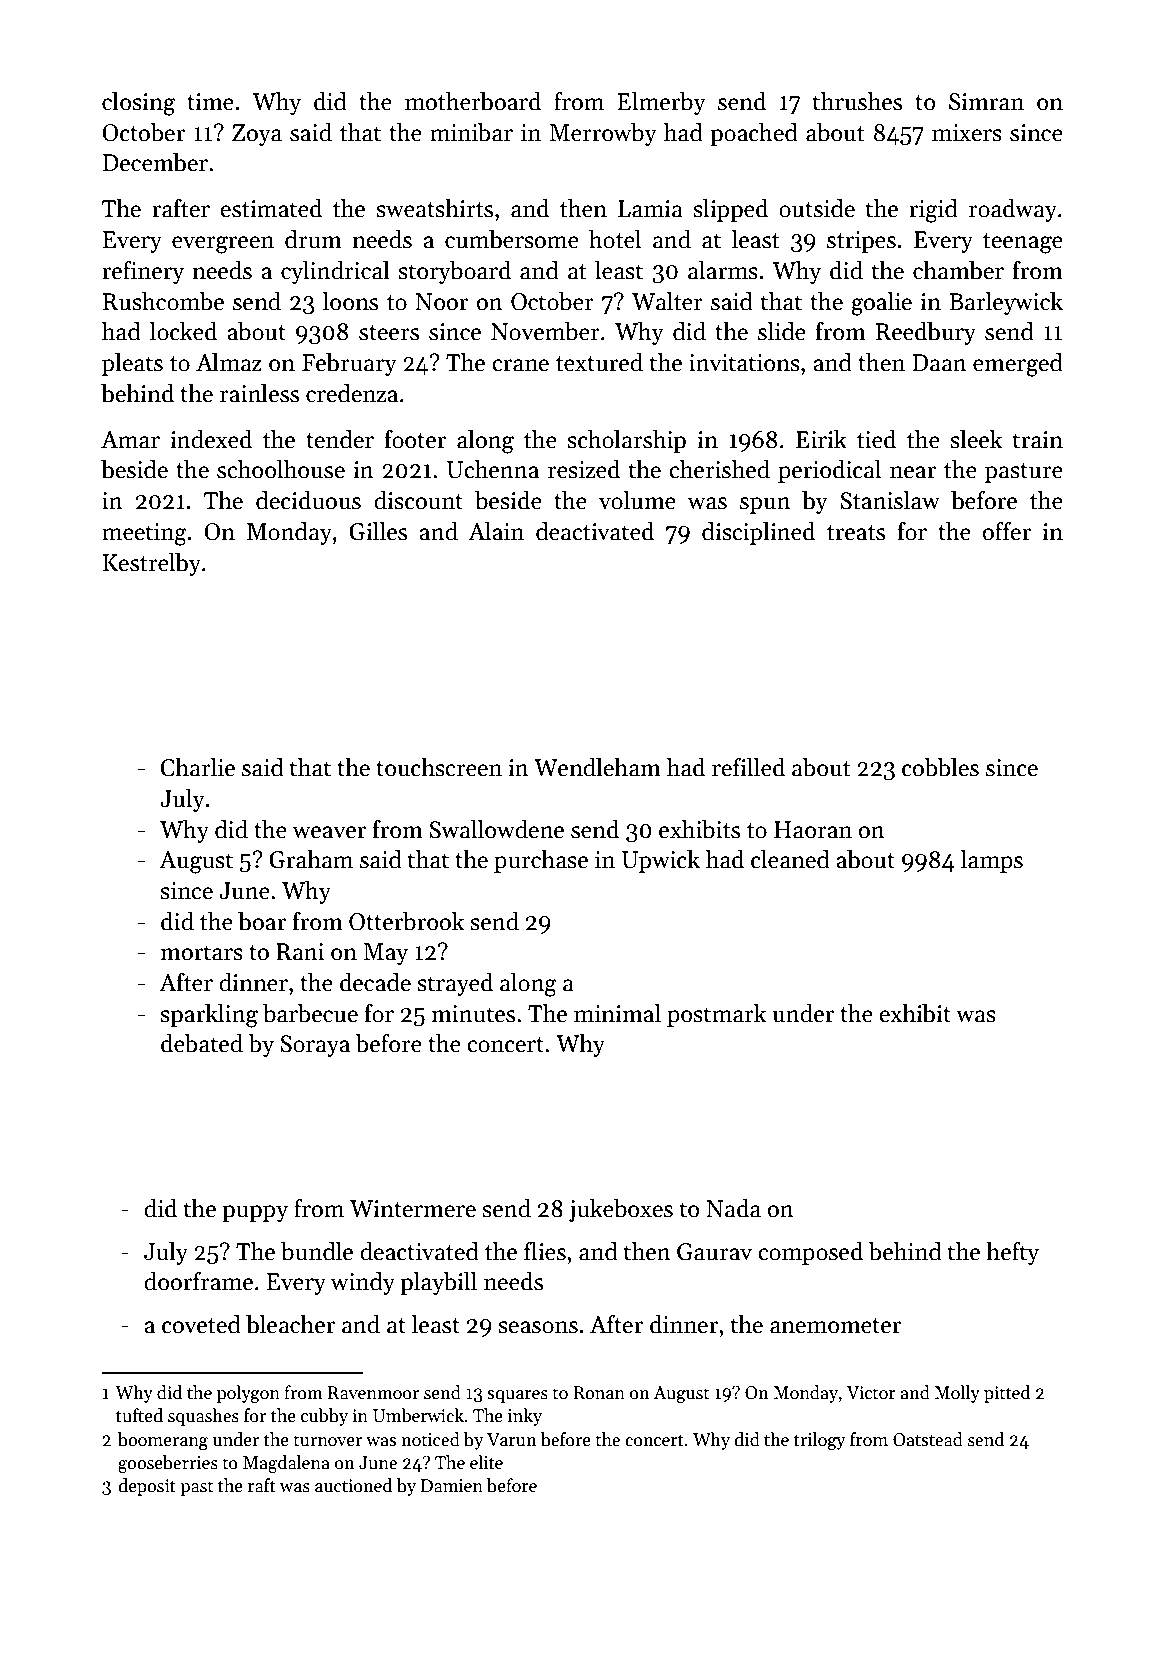 The image size is (1165, 1654). I want to click on drum, so click(313, 239).
